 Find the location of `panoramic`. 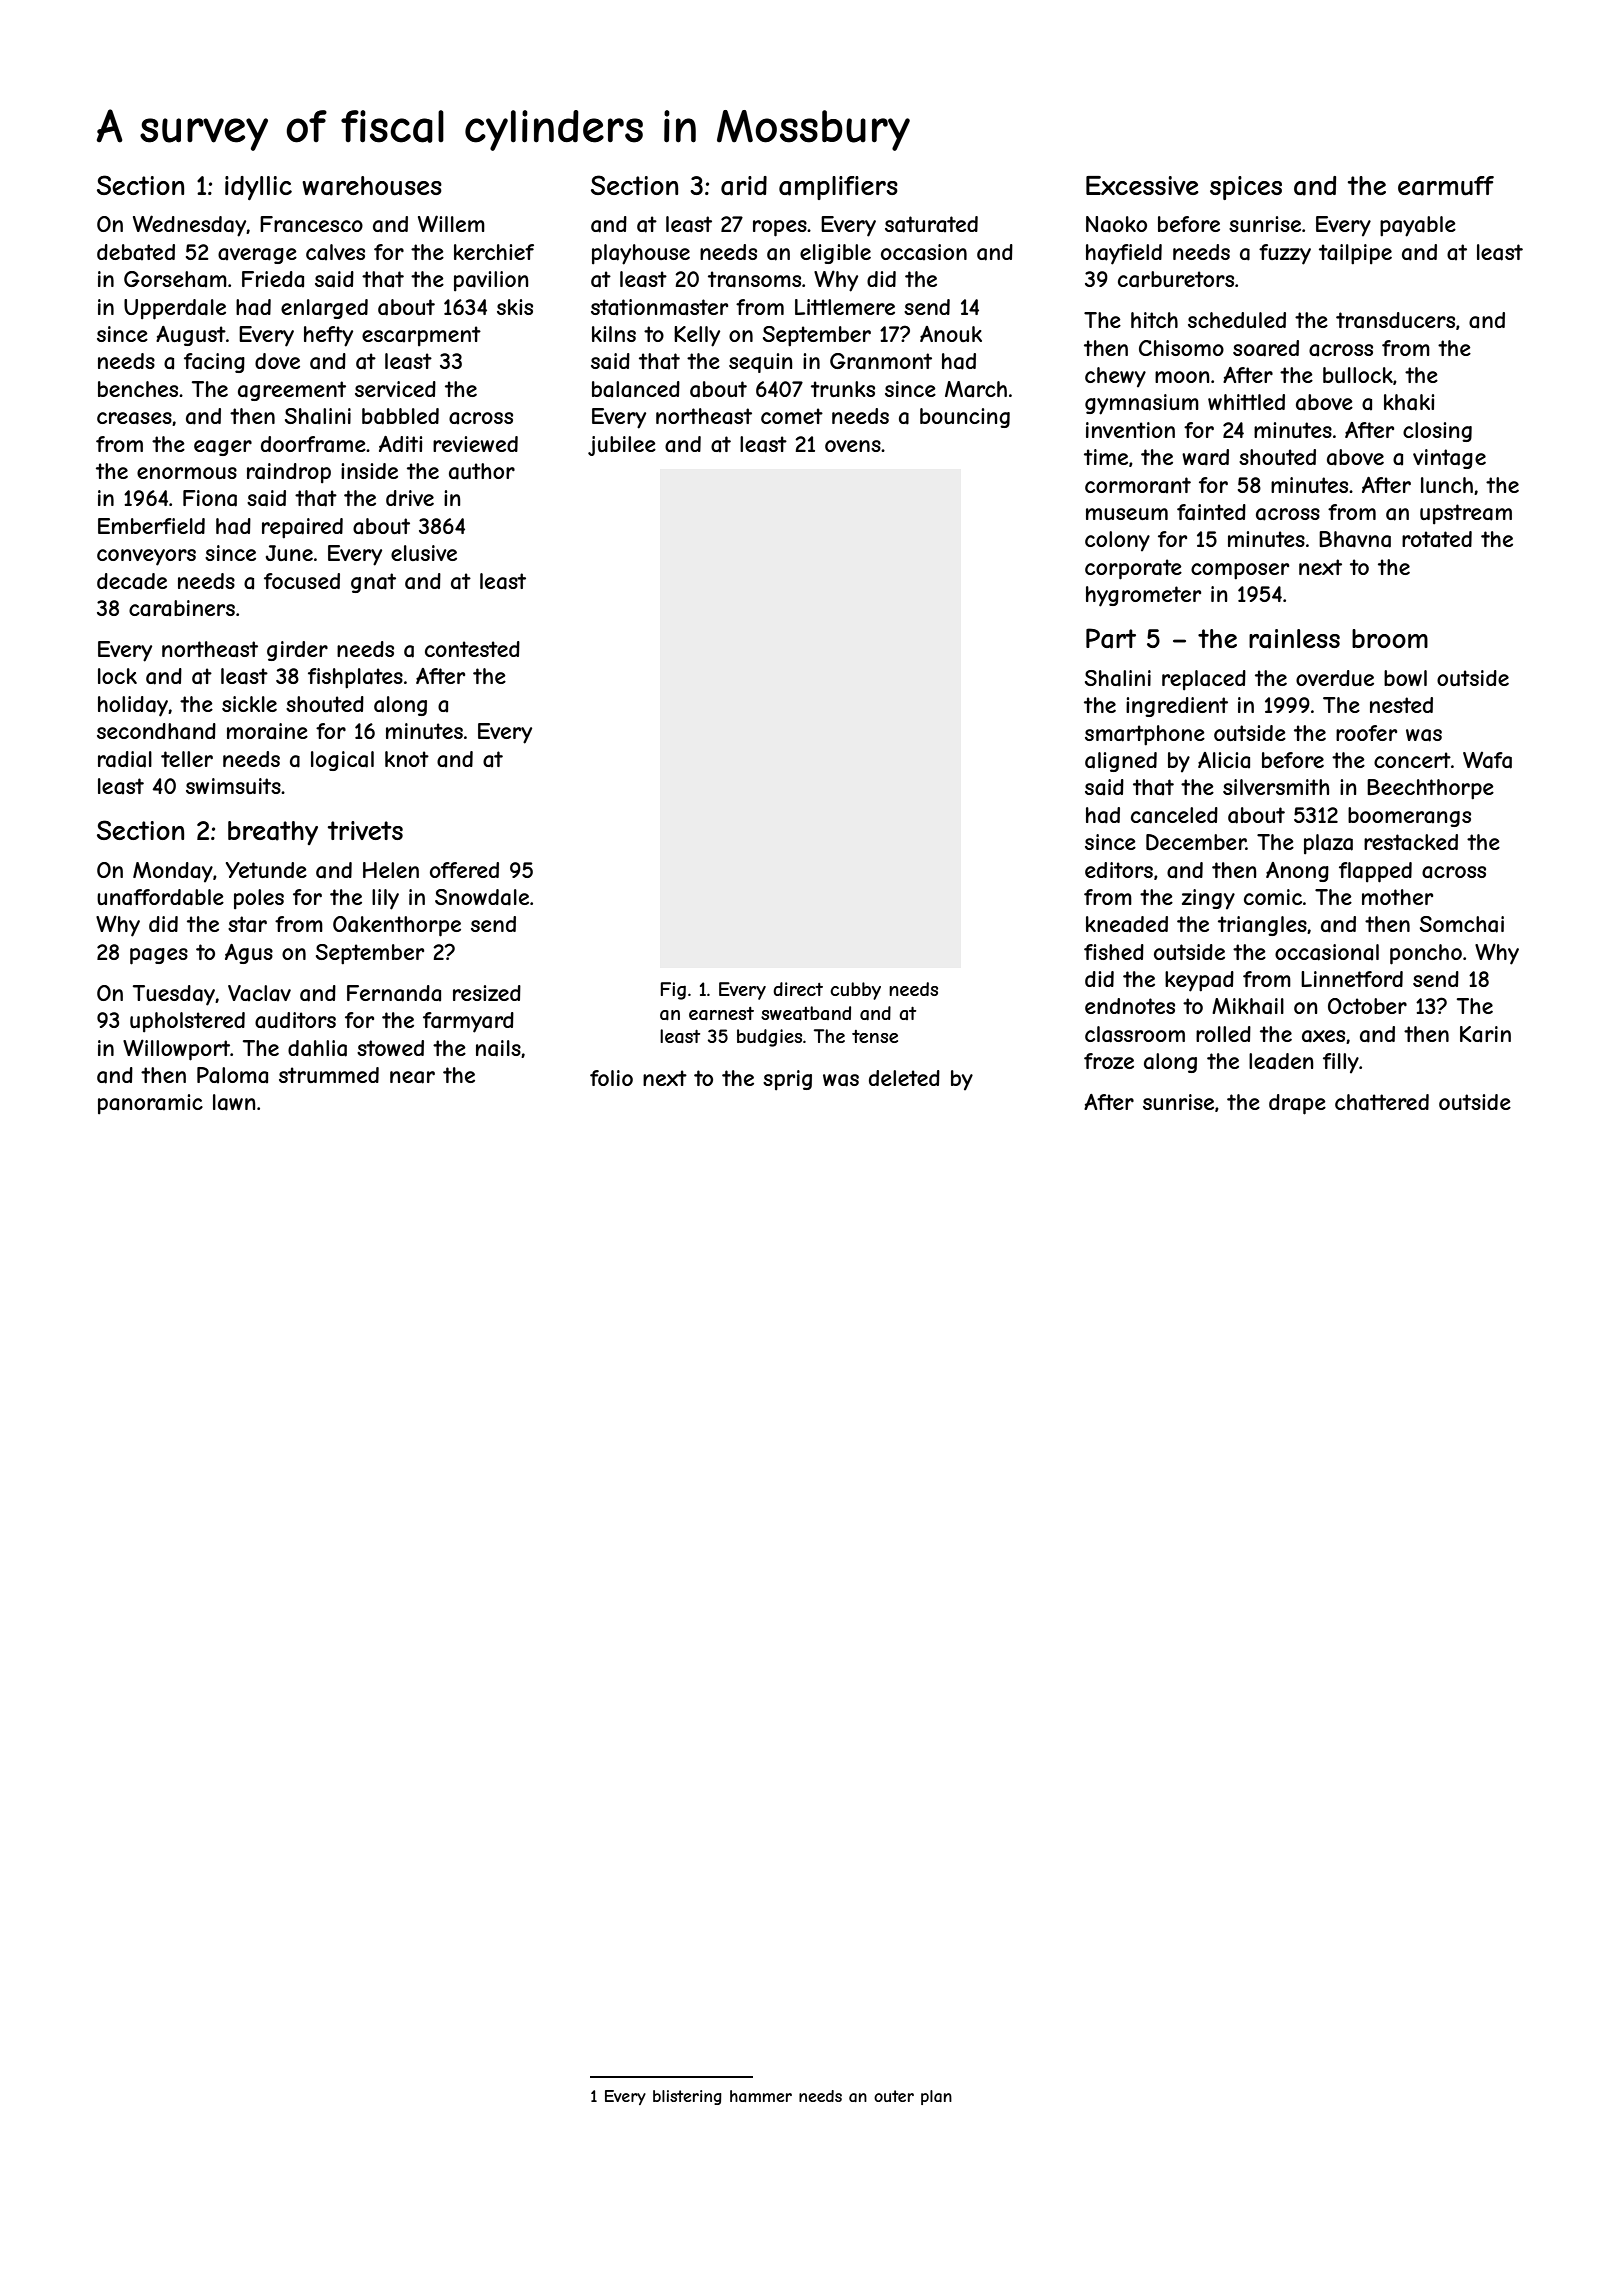

panoramic is located at coordinates (150, 1104).
